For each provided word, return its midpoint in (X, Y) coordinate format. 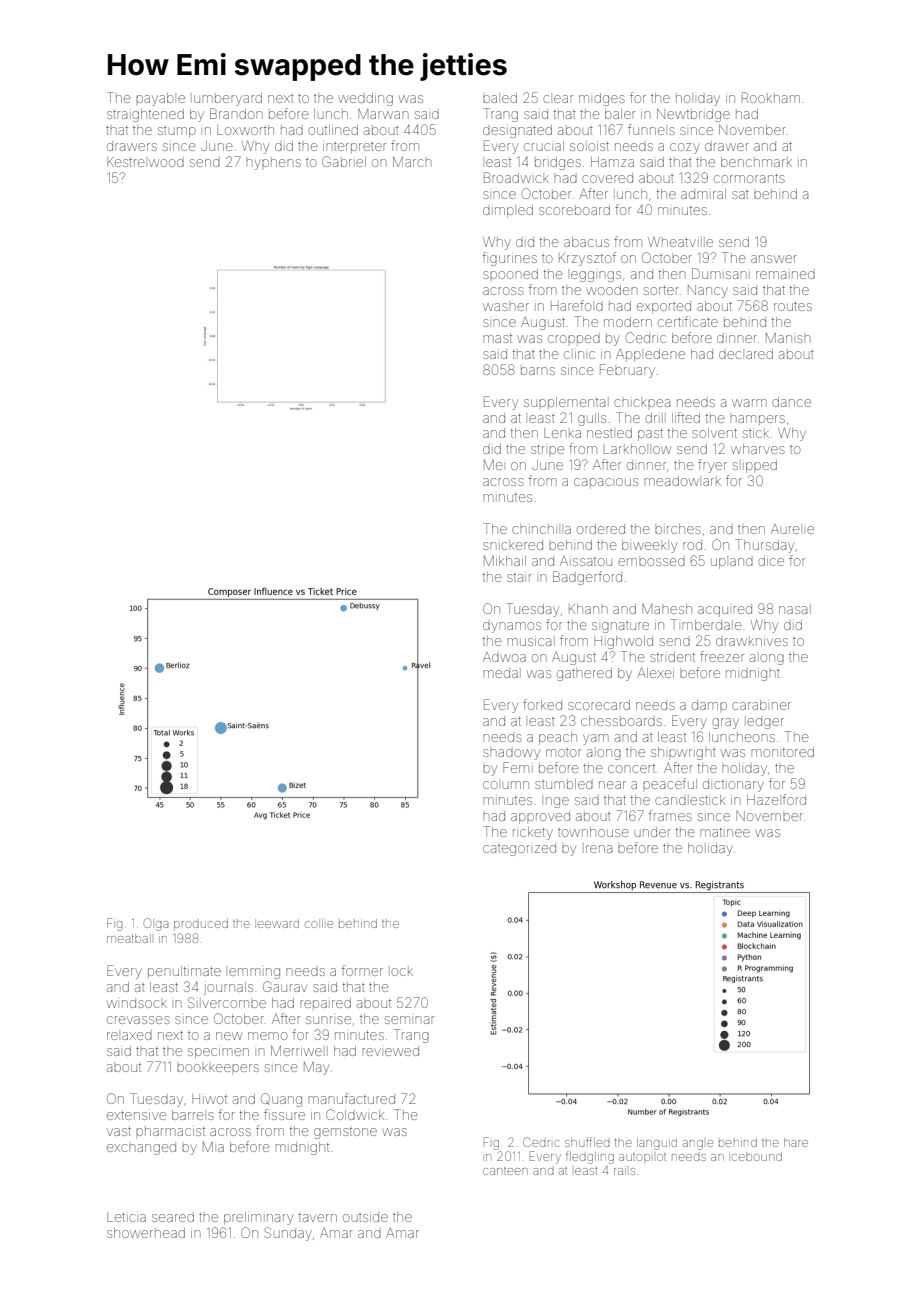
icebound (755, 1156)
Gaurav (285, 986)
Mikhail (505, 561)
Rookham (771, 97)
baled (500, 98)
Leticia (126, 1217)
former (362, 970)
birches (678, 529)
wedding (365, 99)
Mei (493, 465)
